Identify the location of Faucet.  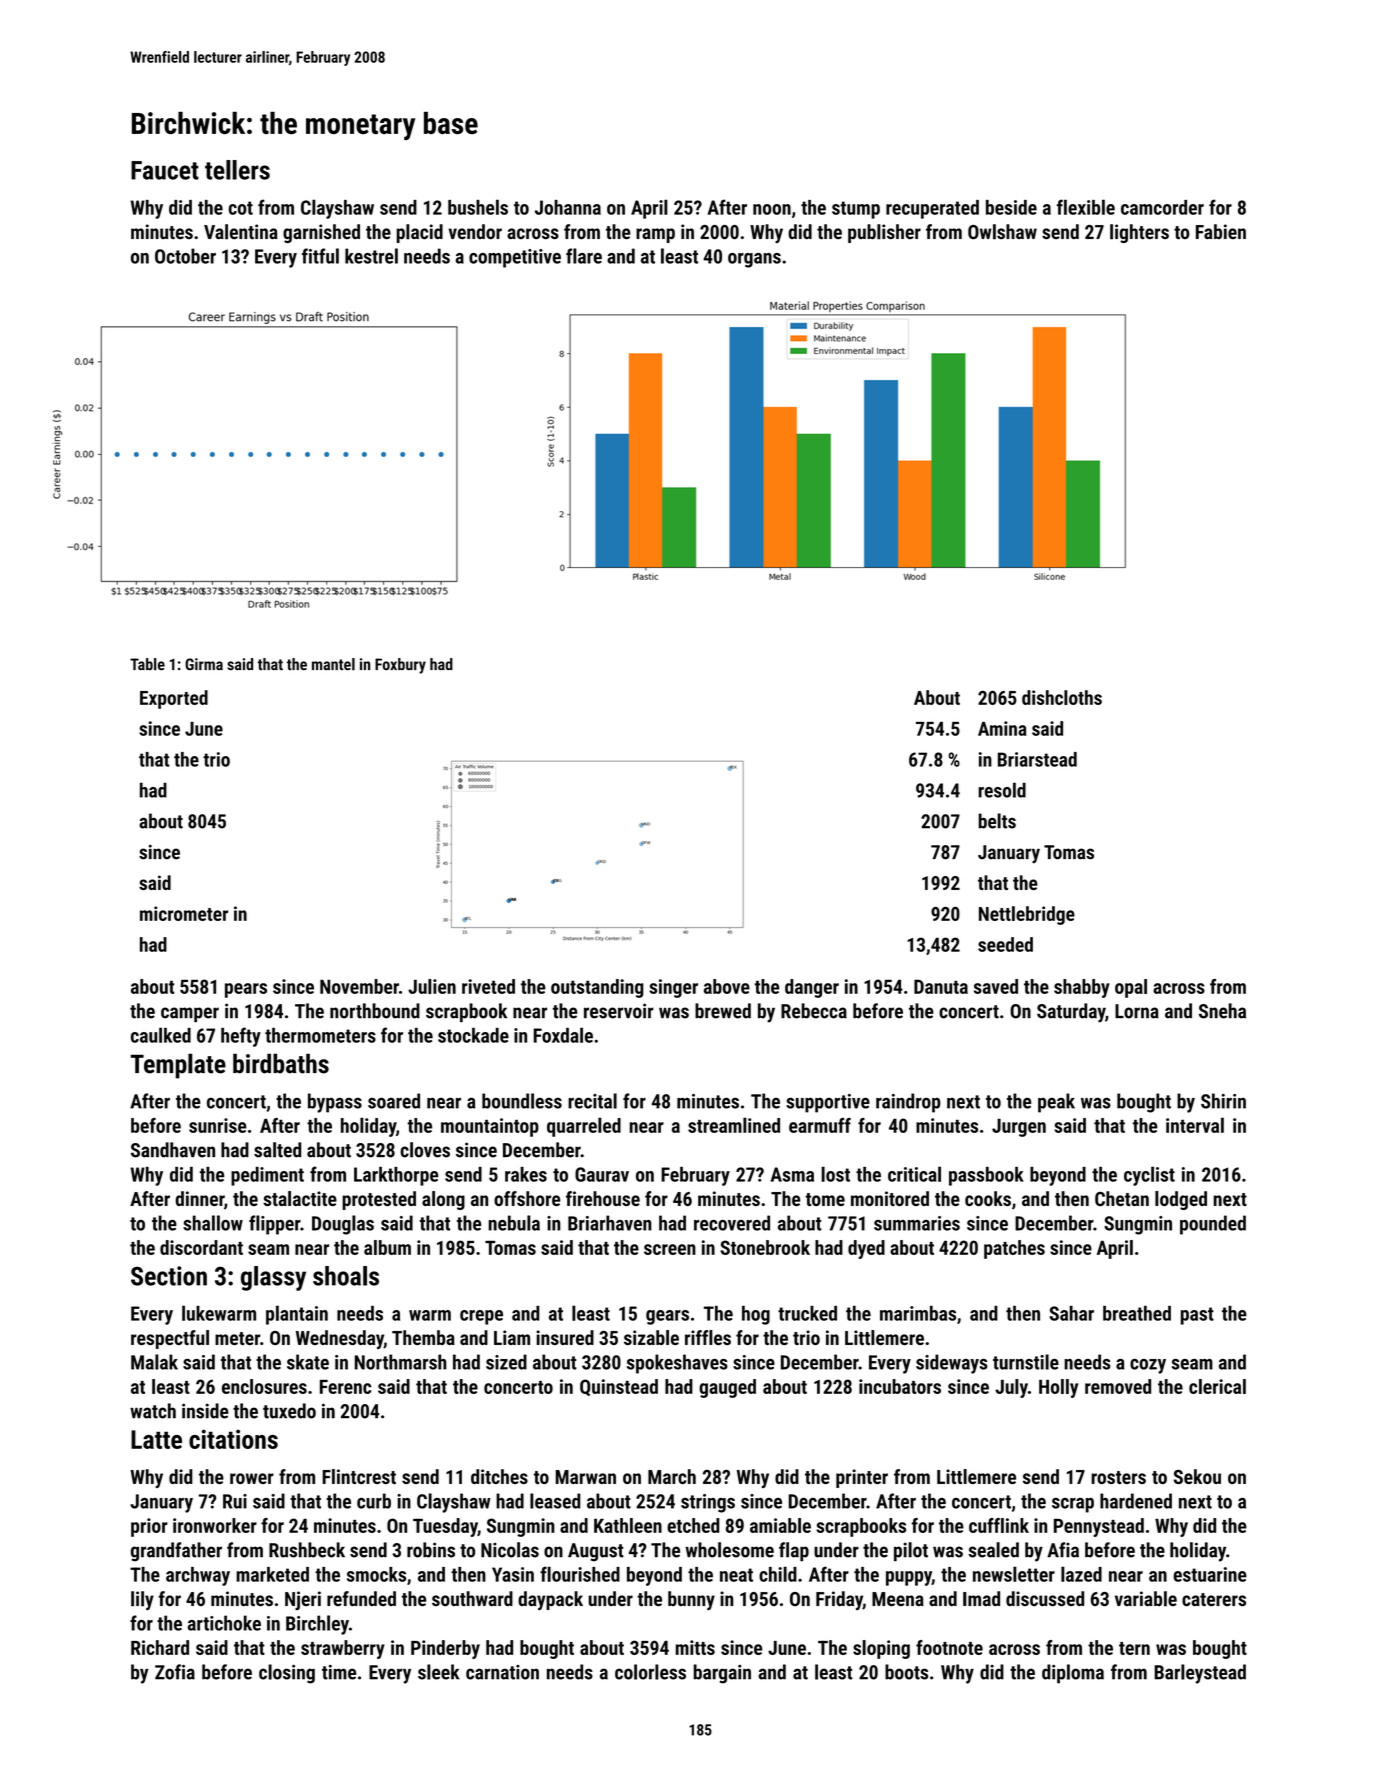
(165, 170).
